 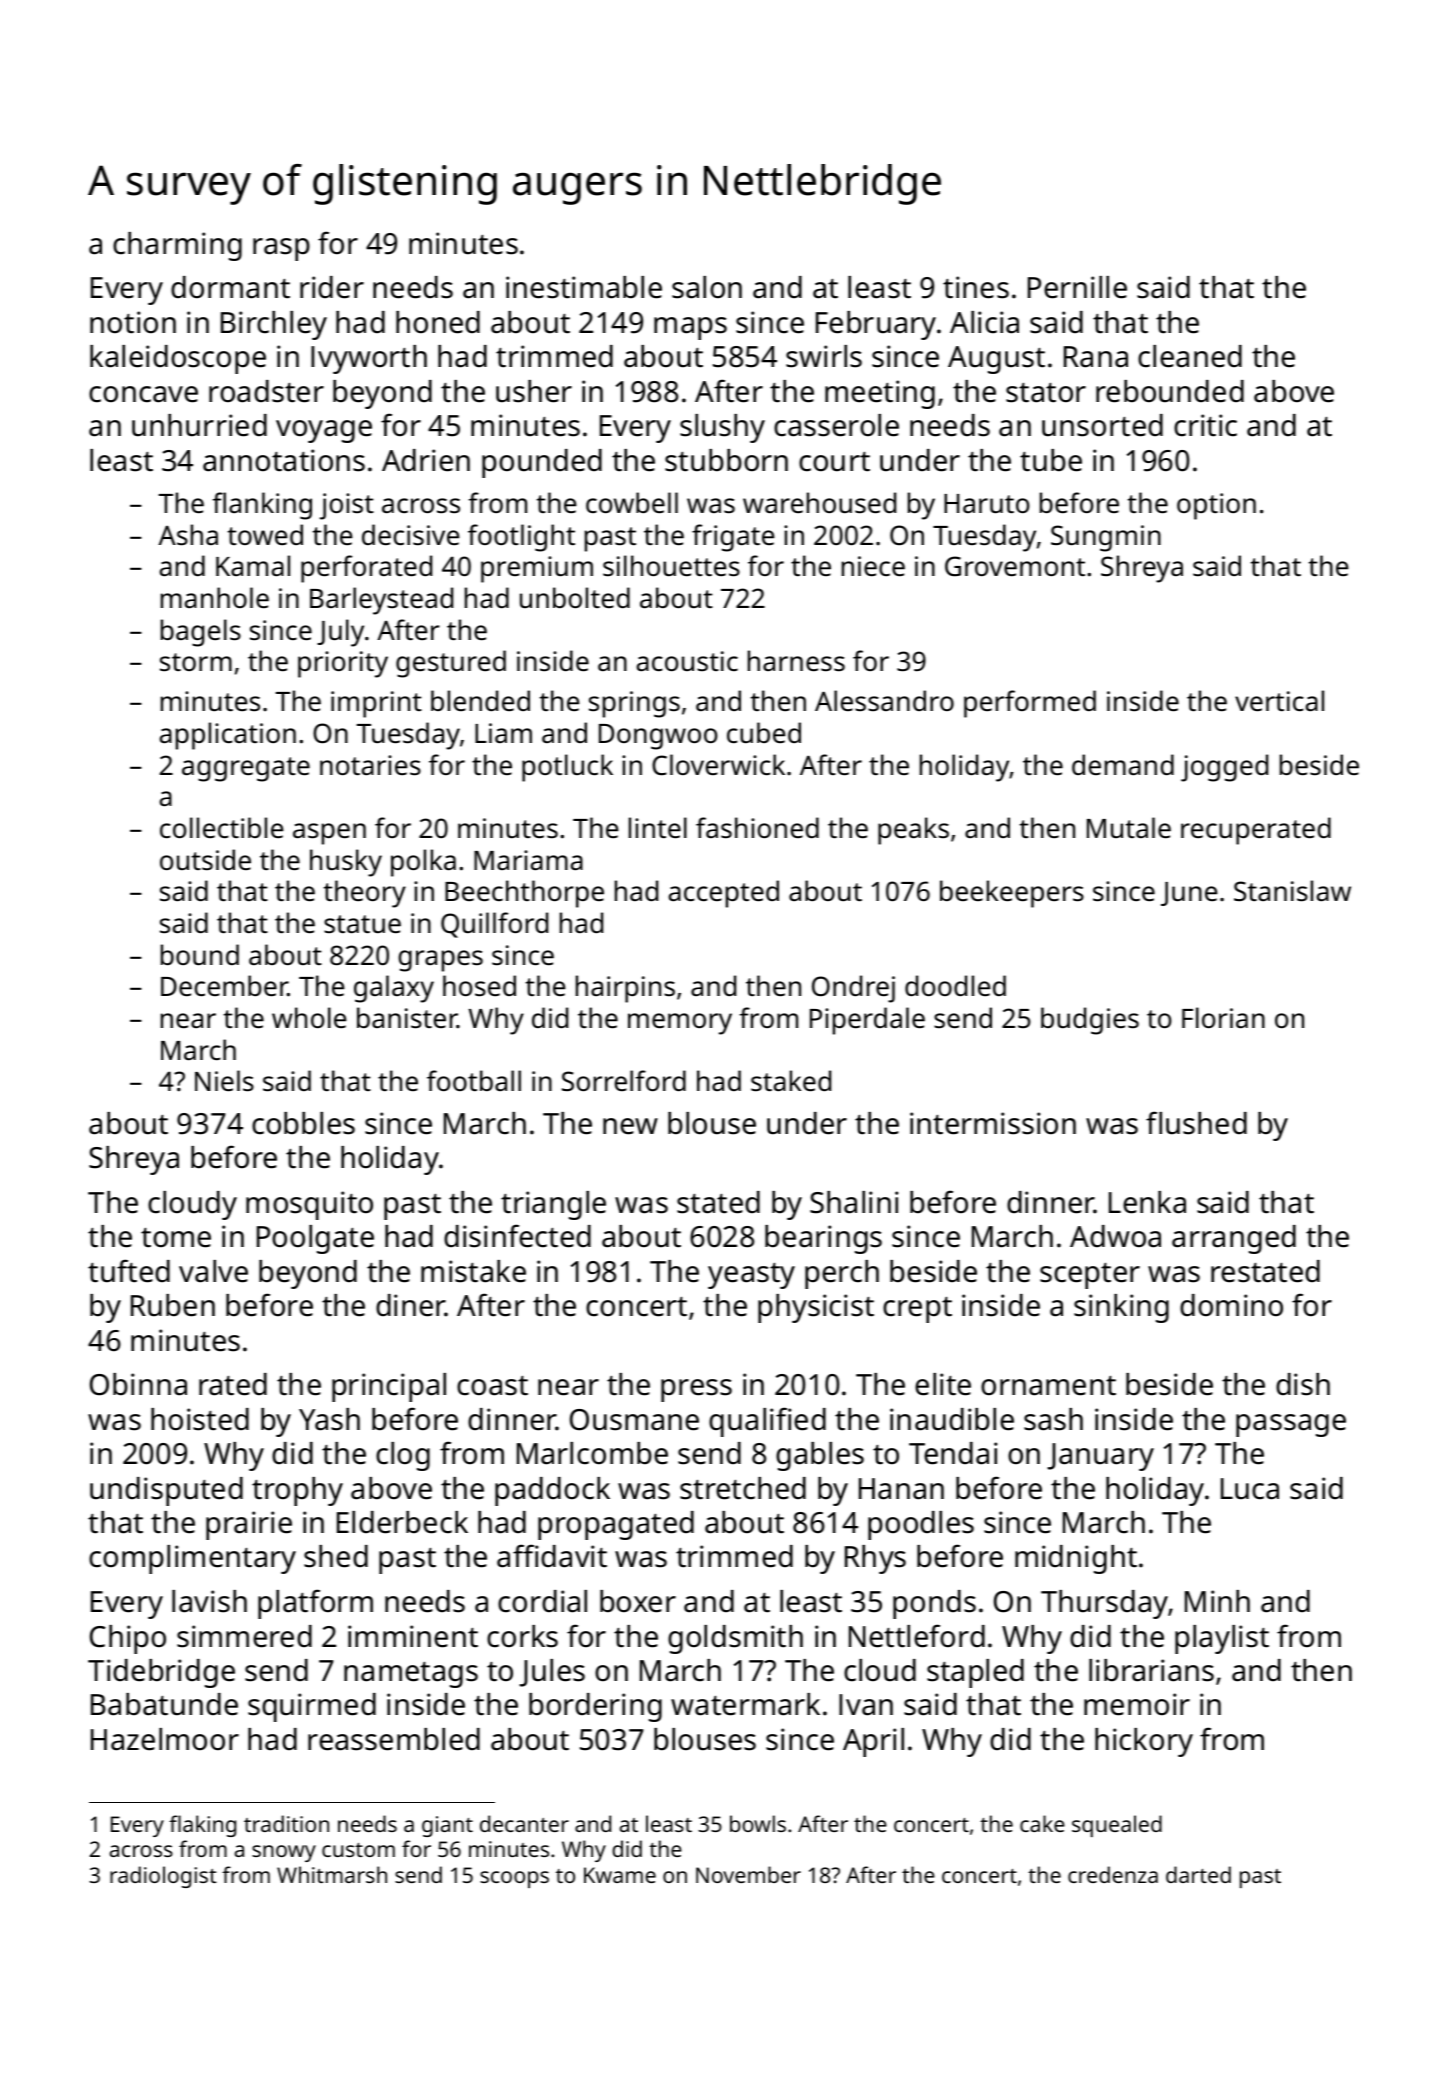 I want to click on Pernille, so click(x=1077, y=287).
